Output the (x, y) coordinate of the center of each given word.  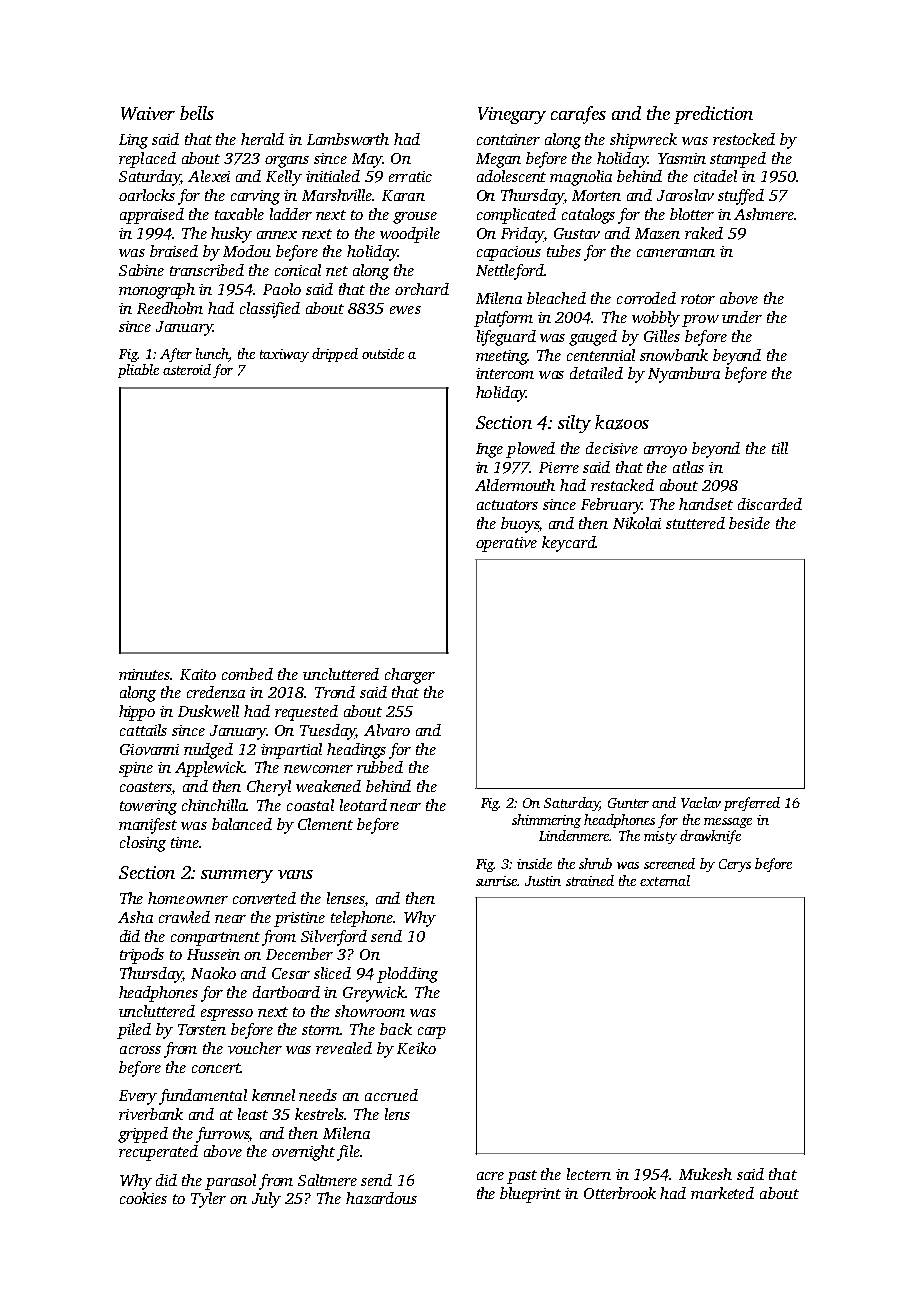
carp (432, 1033)
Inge (489, 450)
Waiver (148, 113)
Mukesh (705, 1174)
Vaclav (701, 802)
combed (247, 674)
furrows (222, 1135)
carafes (578, 115)
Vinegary (512, 115)
